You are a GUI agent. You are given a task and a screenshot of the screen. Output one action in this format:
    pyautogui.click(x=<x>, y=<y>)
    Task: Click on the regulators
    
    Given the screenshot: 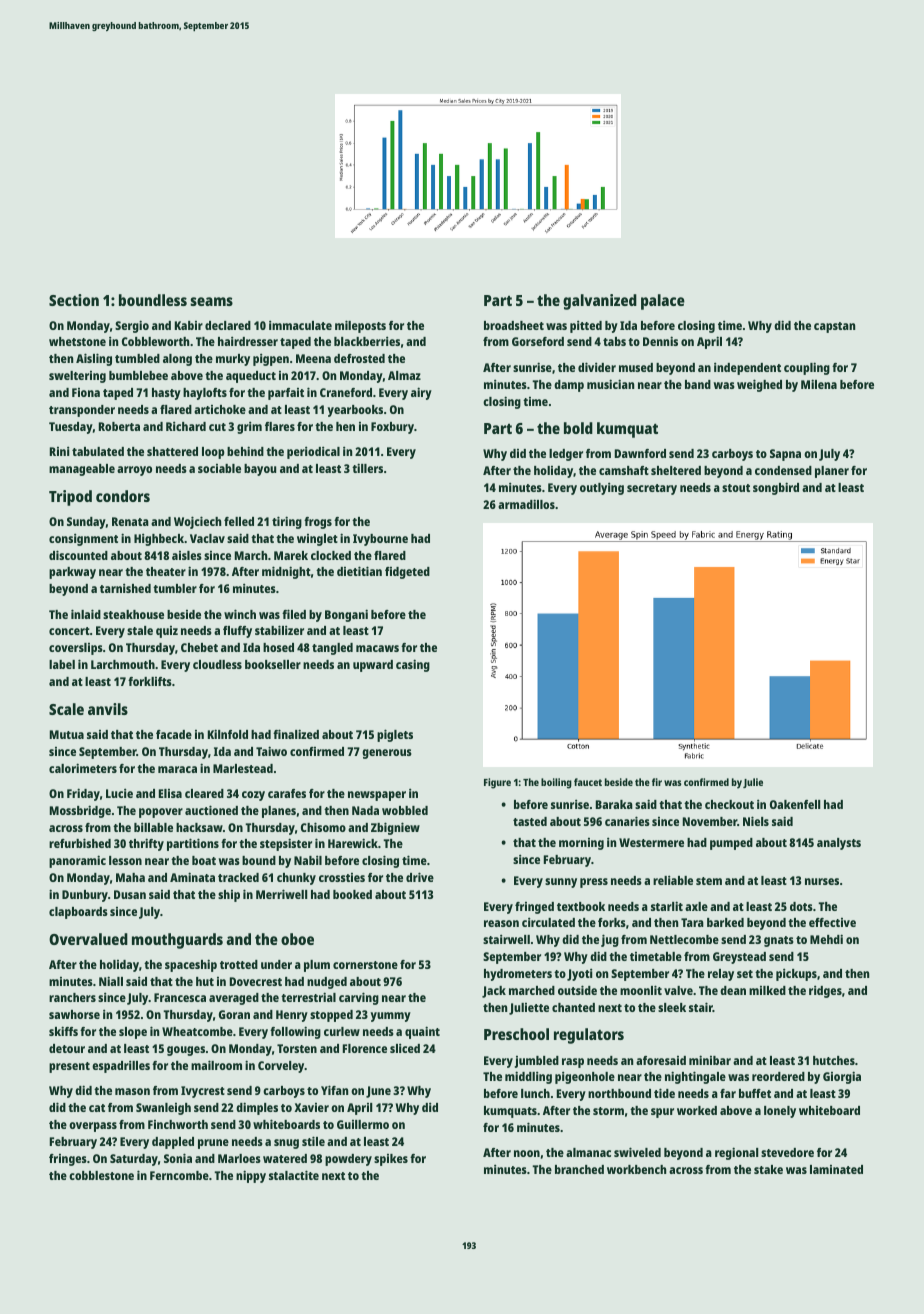 What is the action you would take?
    pyautogui.click(x=589, y=1036)
